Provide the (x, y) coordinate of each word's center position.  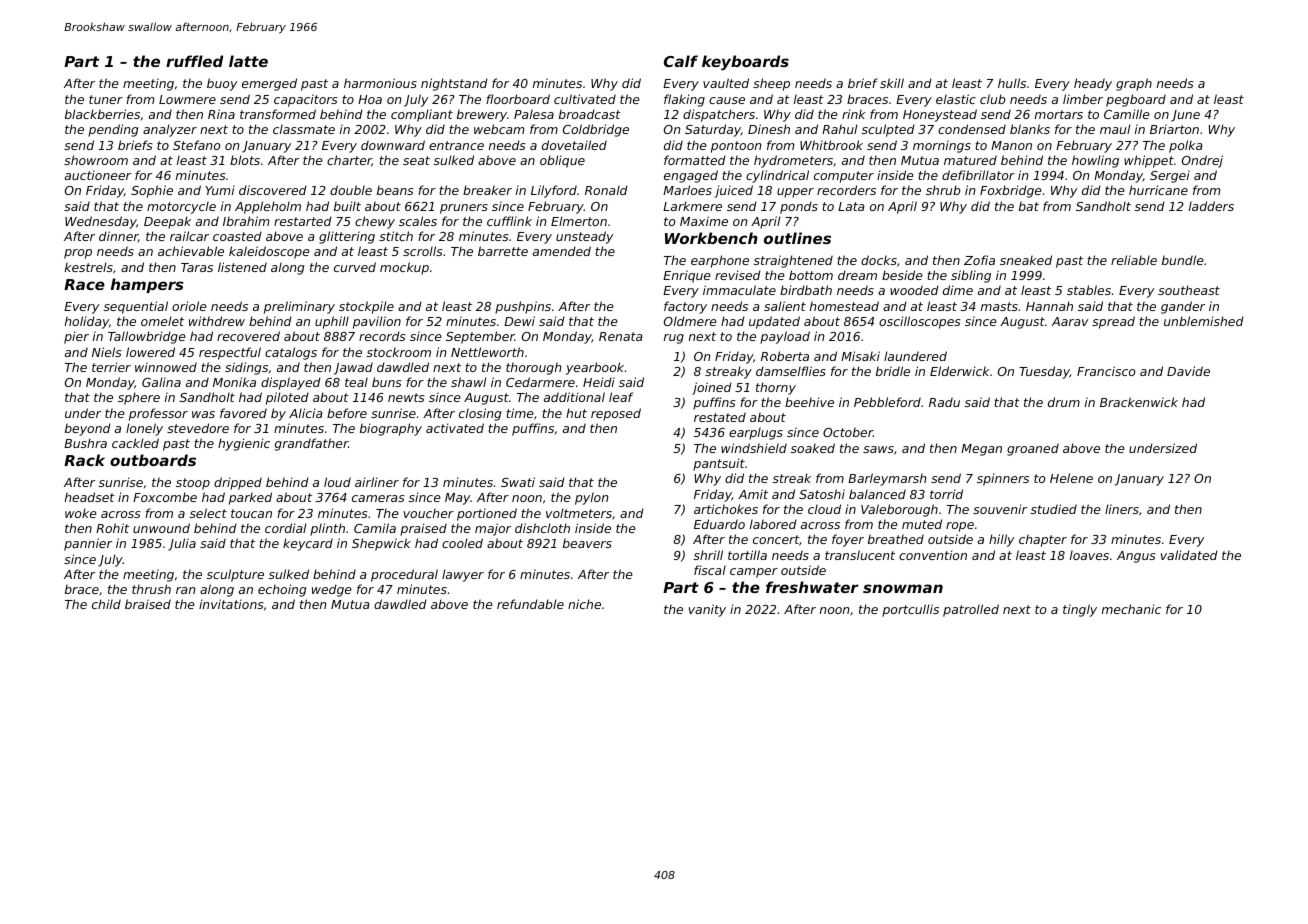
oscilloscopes (920, 322)
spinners (1003, 479)
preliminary (299, 307)
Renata (621, 336)
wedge (332, 590)
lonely (144, 429)
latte (248, 61)
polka (1186, 146)
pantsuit (719, 464)
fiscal (710, 570)
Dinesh (769, 129)
